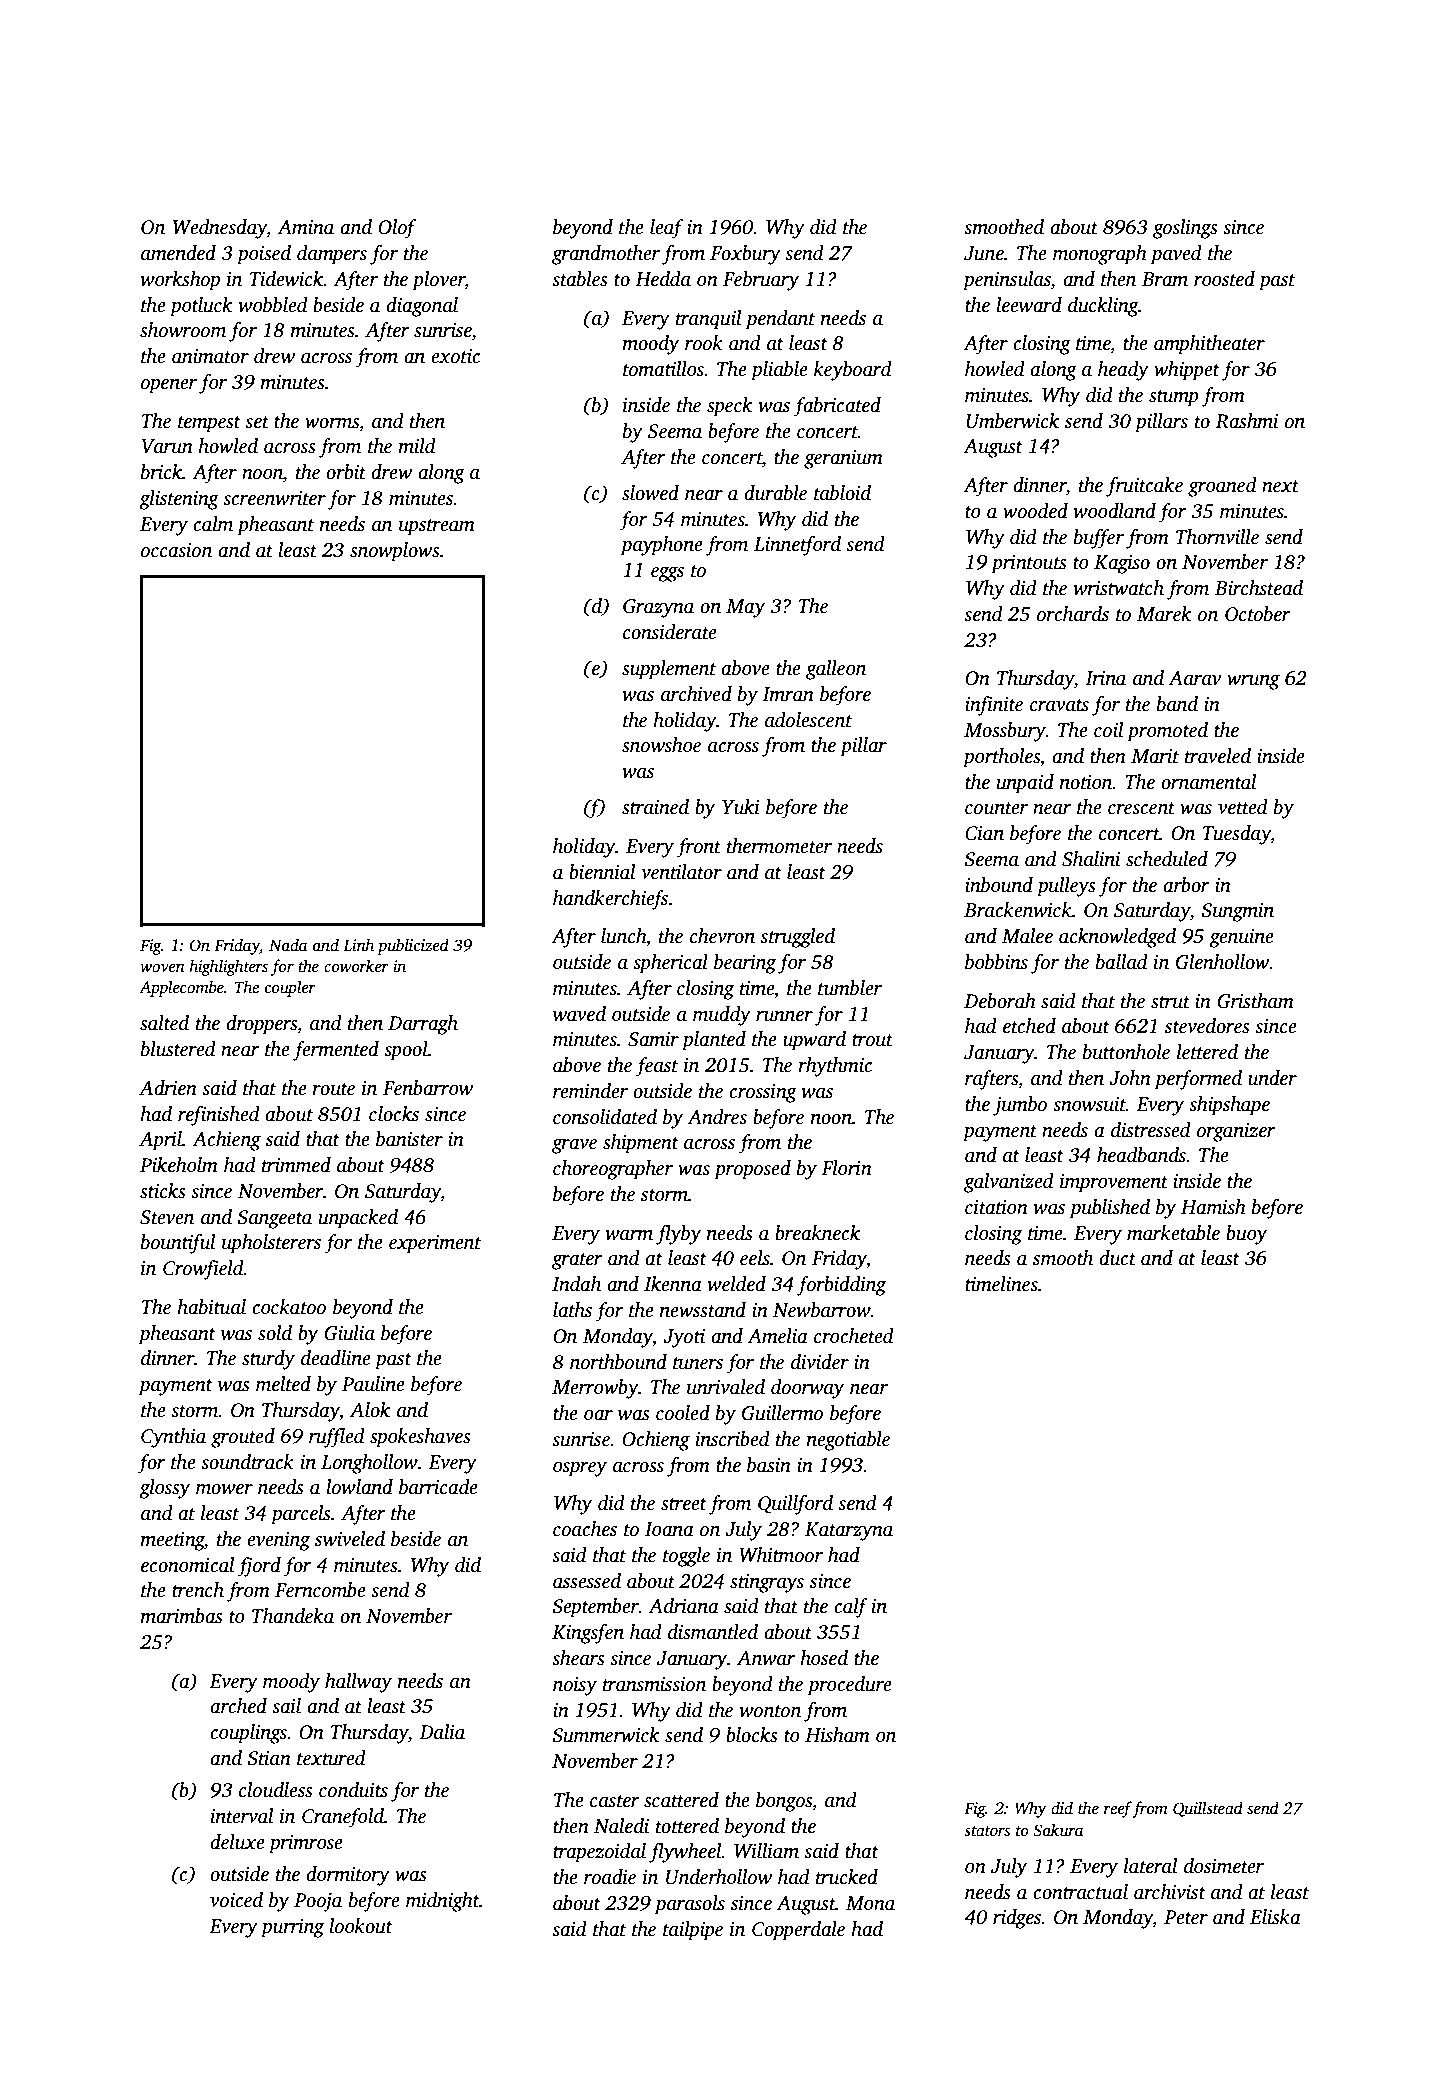  Describe the element at coordinates (264, 255) in the document. I see `poised` at that location.
